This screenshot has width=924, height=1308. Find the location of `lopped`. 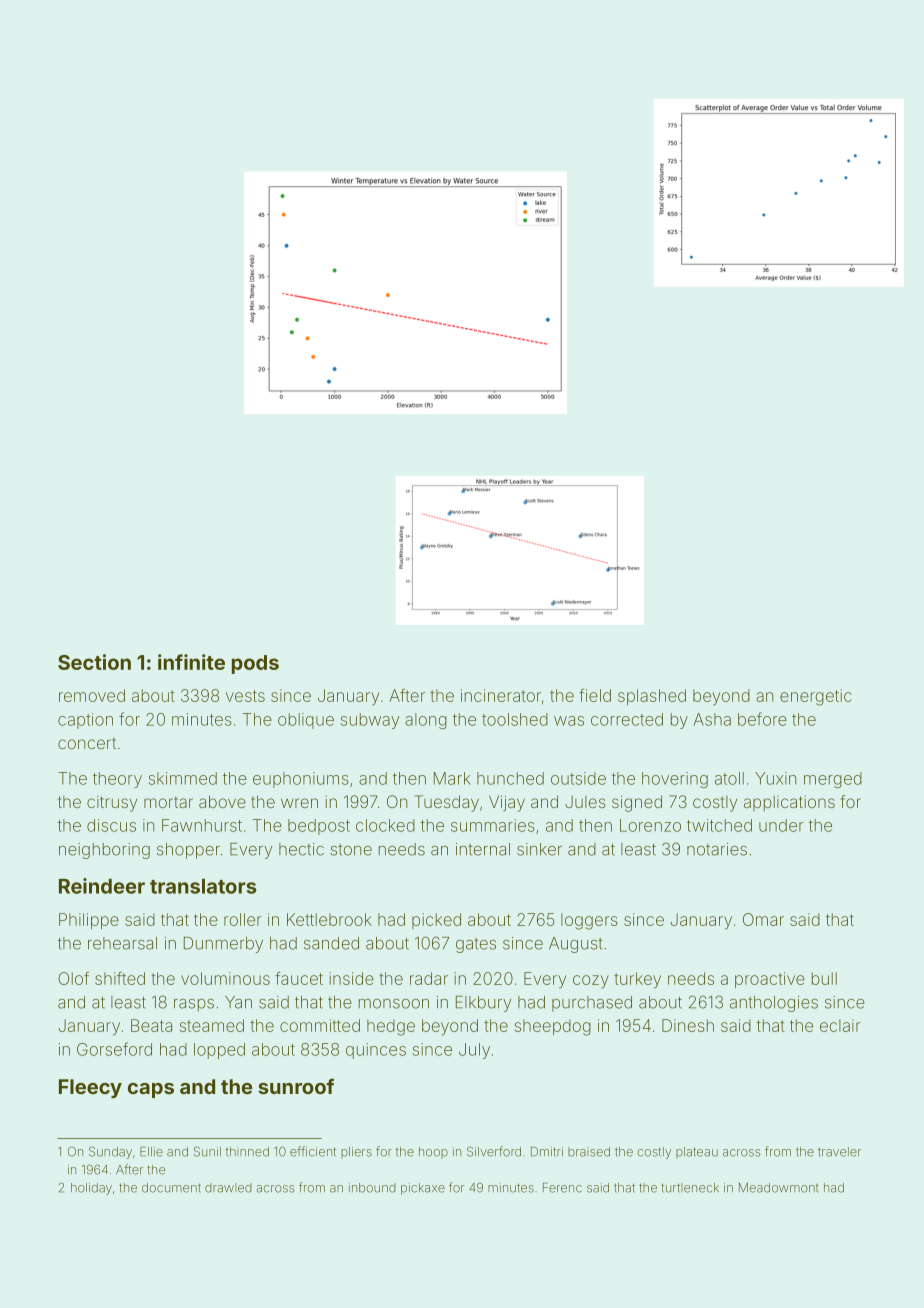

lopped is located at coordinates (219, 1051).
